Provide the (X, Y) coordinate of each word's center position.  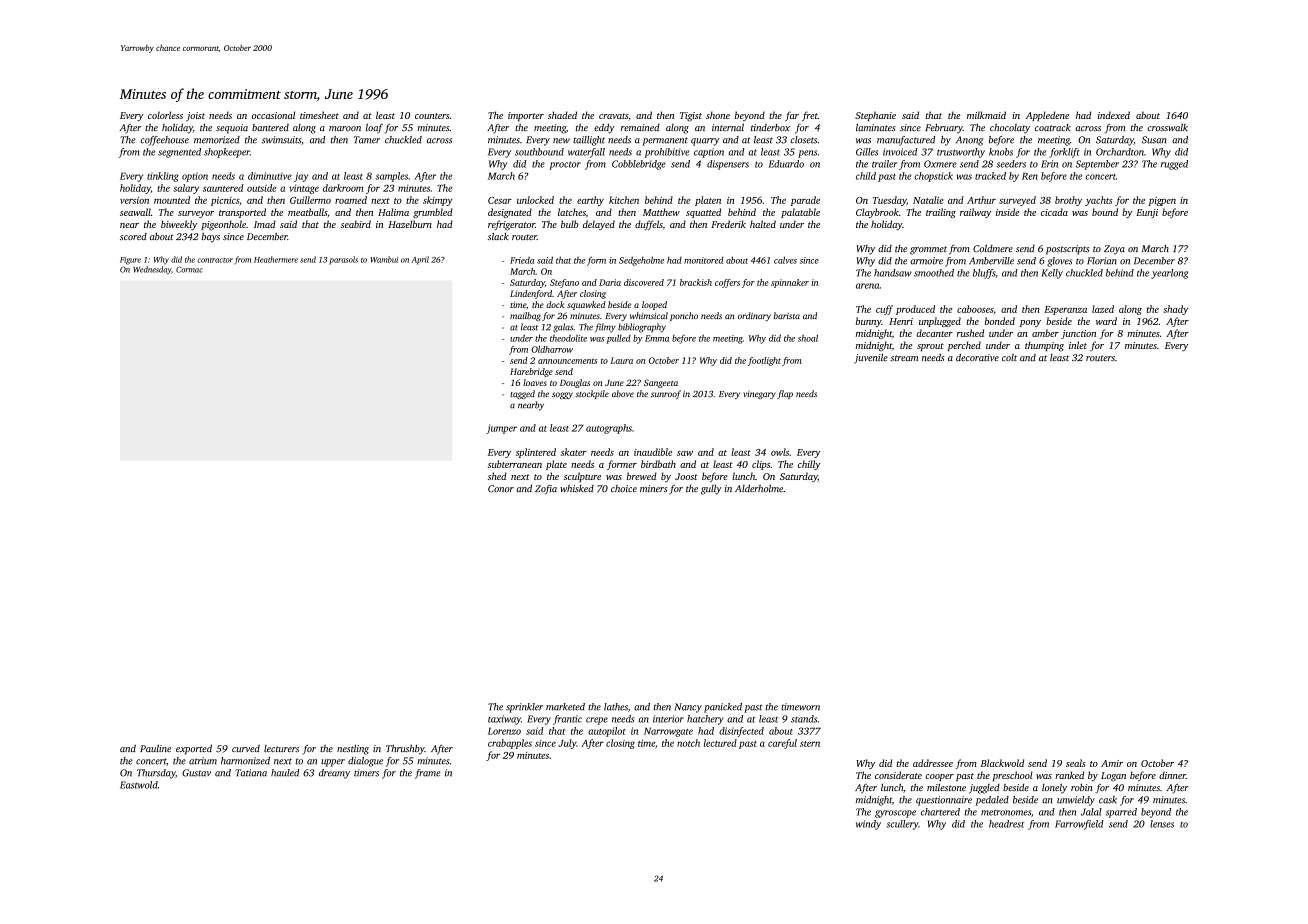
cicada (1054, 212)
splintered (536, 453)
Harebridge (531, 372)
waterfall (586, 153)
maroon (345, 128)
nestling (353, 750)
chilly (809, 465)
